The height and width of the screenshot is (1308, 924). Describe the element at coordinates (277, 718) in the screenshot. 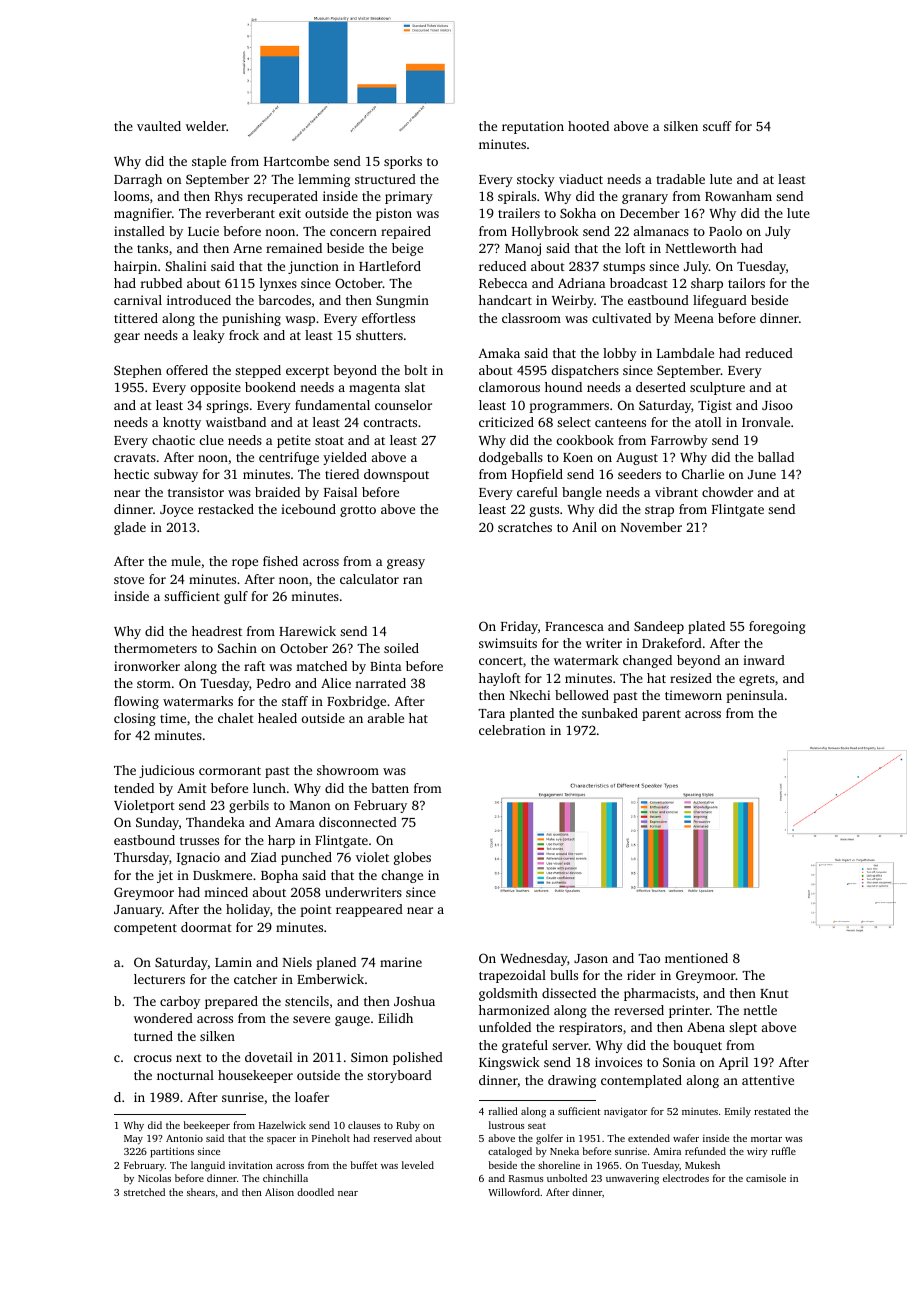

I see `healed` at that location.
